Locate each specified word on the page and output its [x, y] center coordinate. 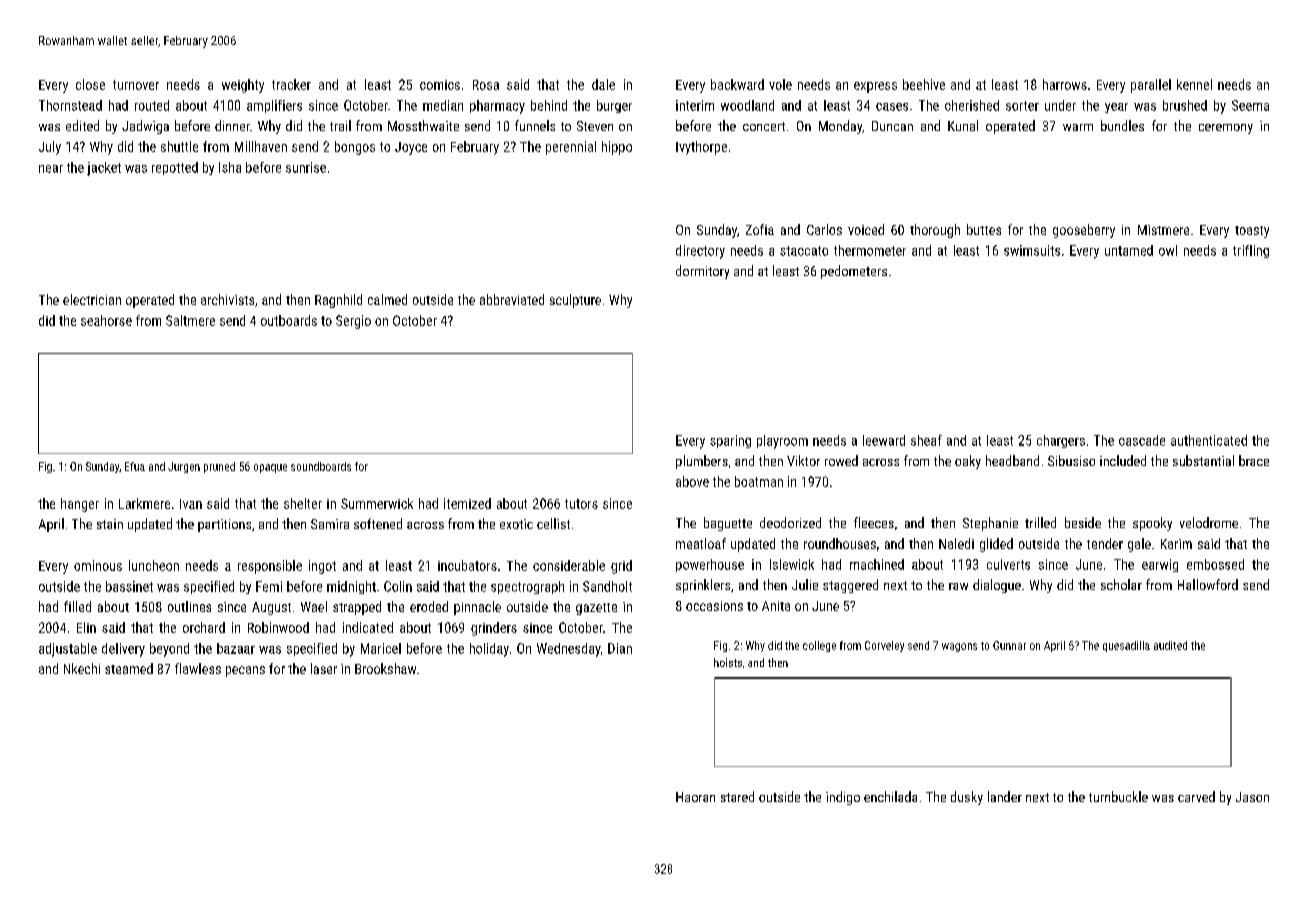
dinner [232, 125]
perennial [571, 148]
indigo [843, 798]
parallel [1151, 86]
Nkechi [82, 668]
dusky [967, 798]
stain [110, 524]
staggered [850, 586]
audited [1170, 645]
